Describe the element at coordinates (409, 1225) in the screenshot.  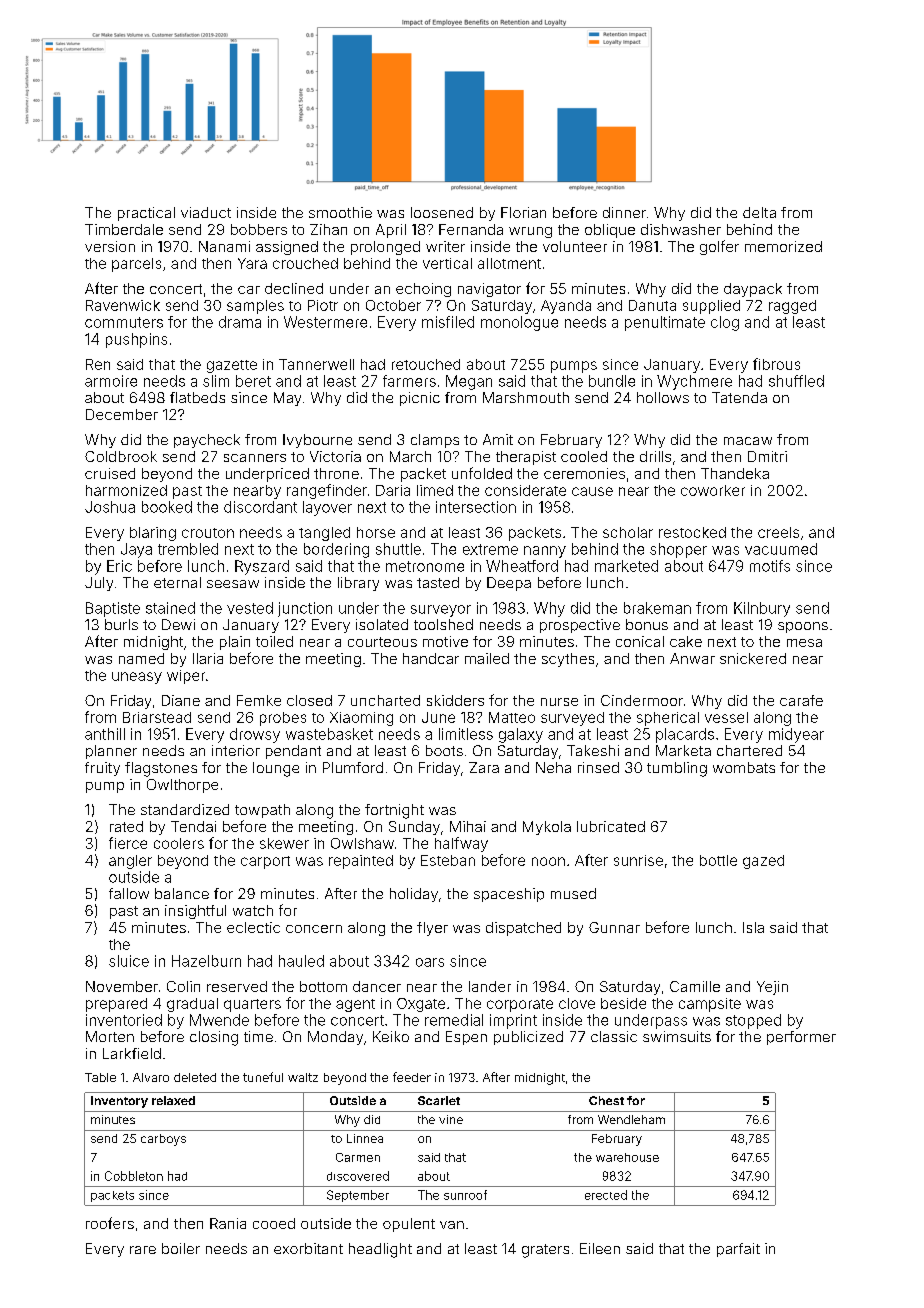
I see `opulent` at that location.
